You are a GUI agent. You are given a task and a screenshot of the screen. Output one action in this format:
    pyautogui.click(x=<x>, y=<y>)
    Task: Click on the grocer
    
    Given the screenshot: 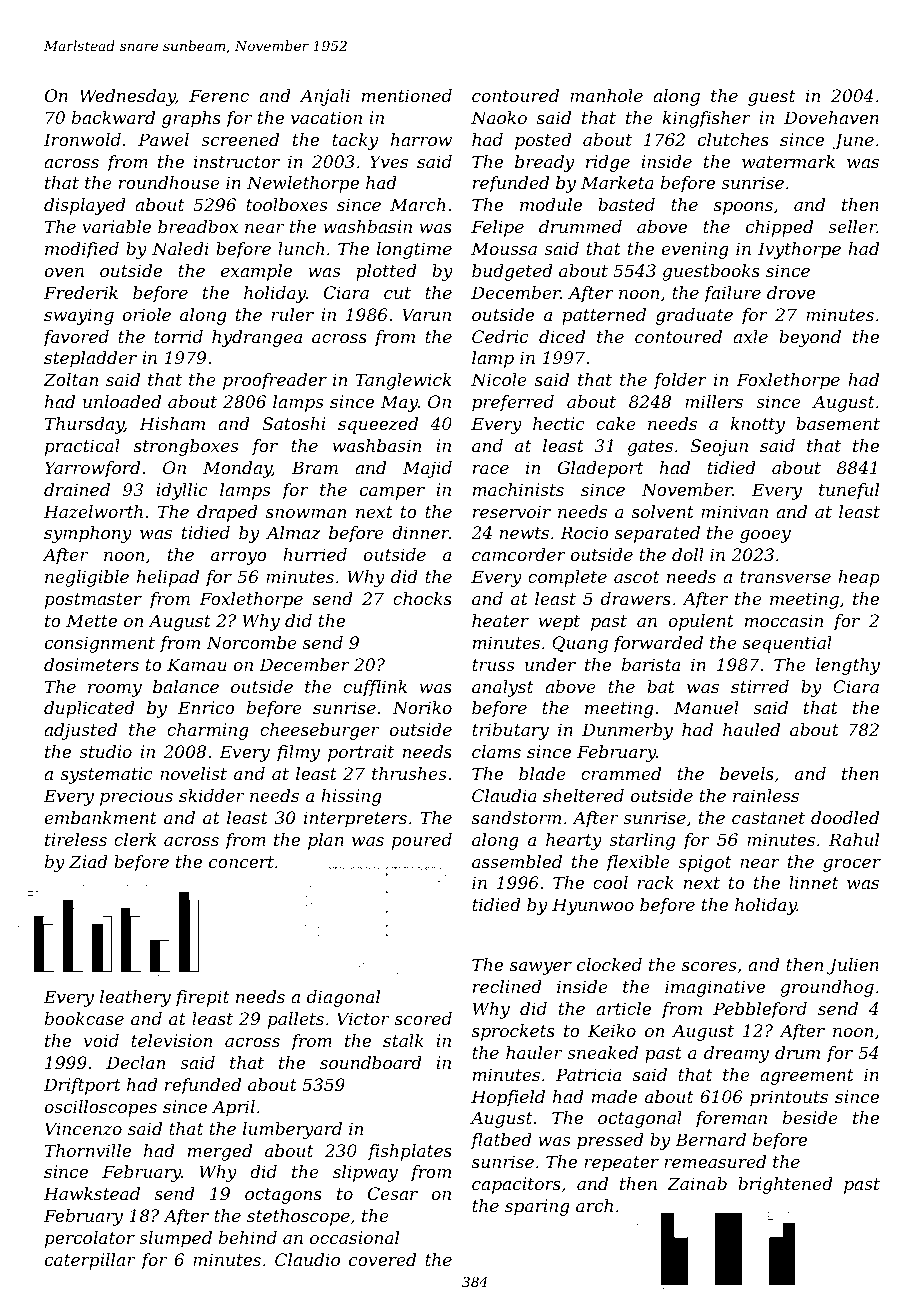 What is the action you would take?
    pyautogui.click(x=852, y=865)
